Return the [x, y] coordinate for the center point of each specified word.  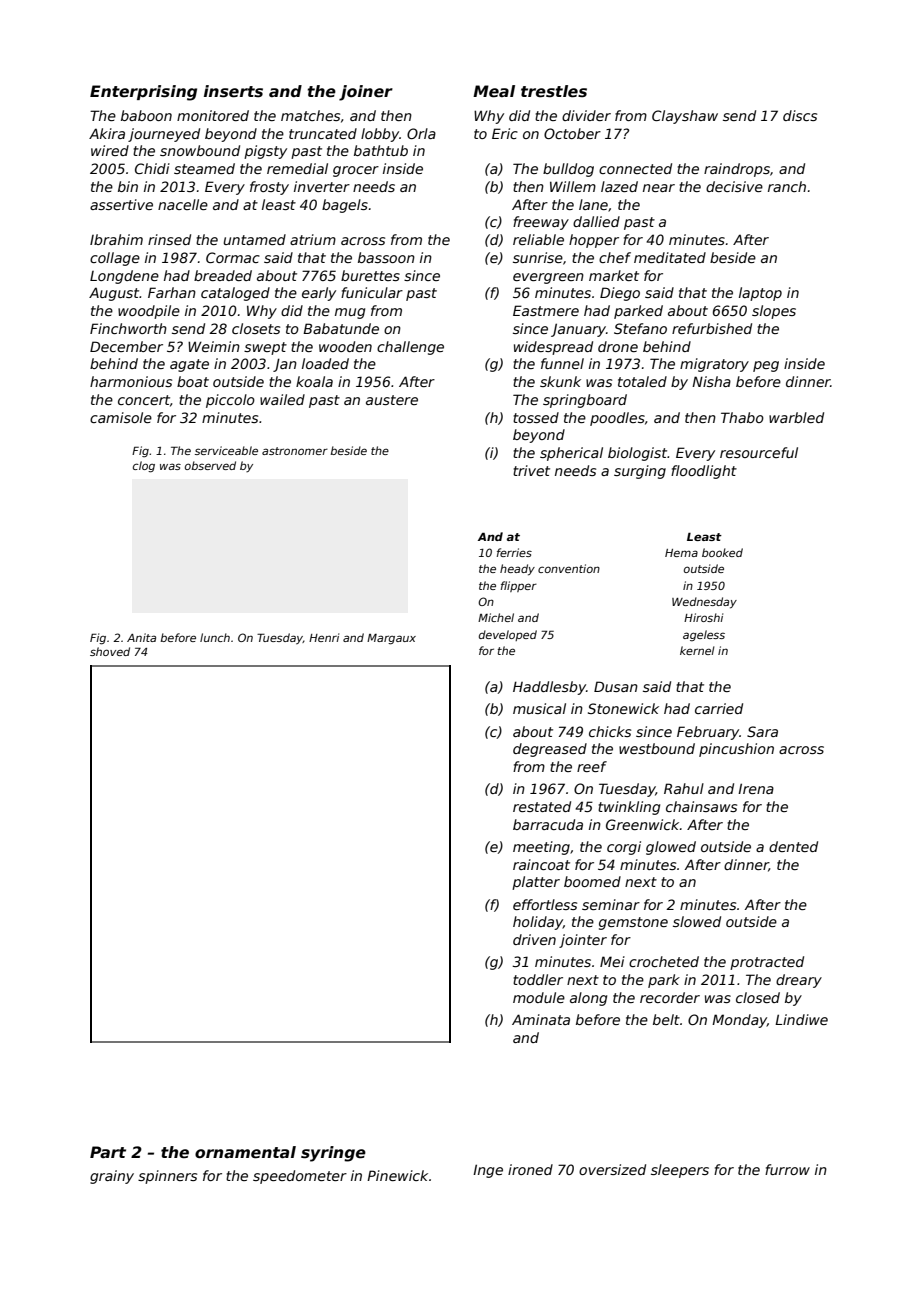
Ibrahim [116, 239]
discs [800, 115]
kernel [697, 650]
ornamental [245, 1152]
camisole [121, 417]
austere [392, 400]
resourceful [759, 452]
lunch [215, 637]
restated [542, 806]
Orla [421, 133]
